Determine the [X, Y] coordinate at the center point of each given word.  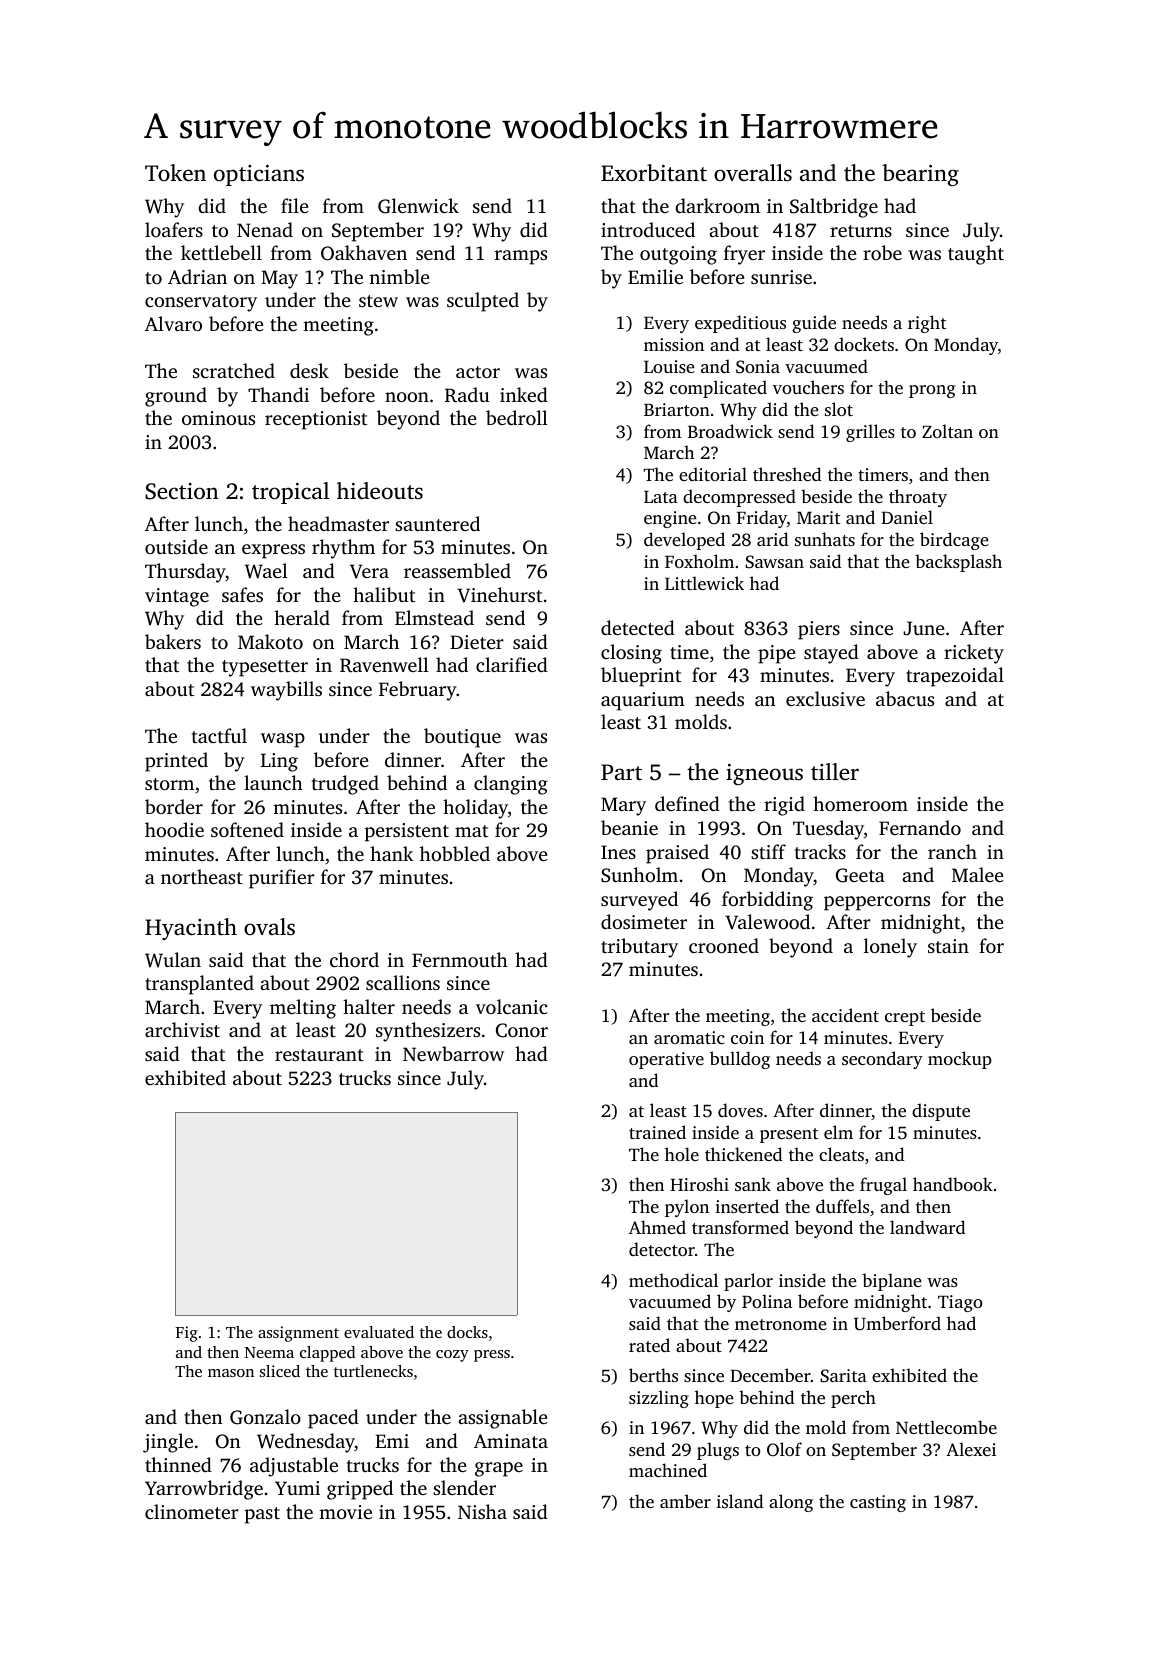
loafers [174, 229]
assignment [298, 1334]
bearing [920, 175]
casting [878, 1503]
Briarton [677, 409]
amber [685, 1501]
